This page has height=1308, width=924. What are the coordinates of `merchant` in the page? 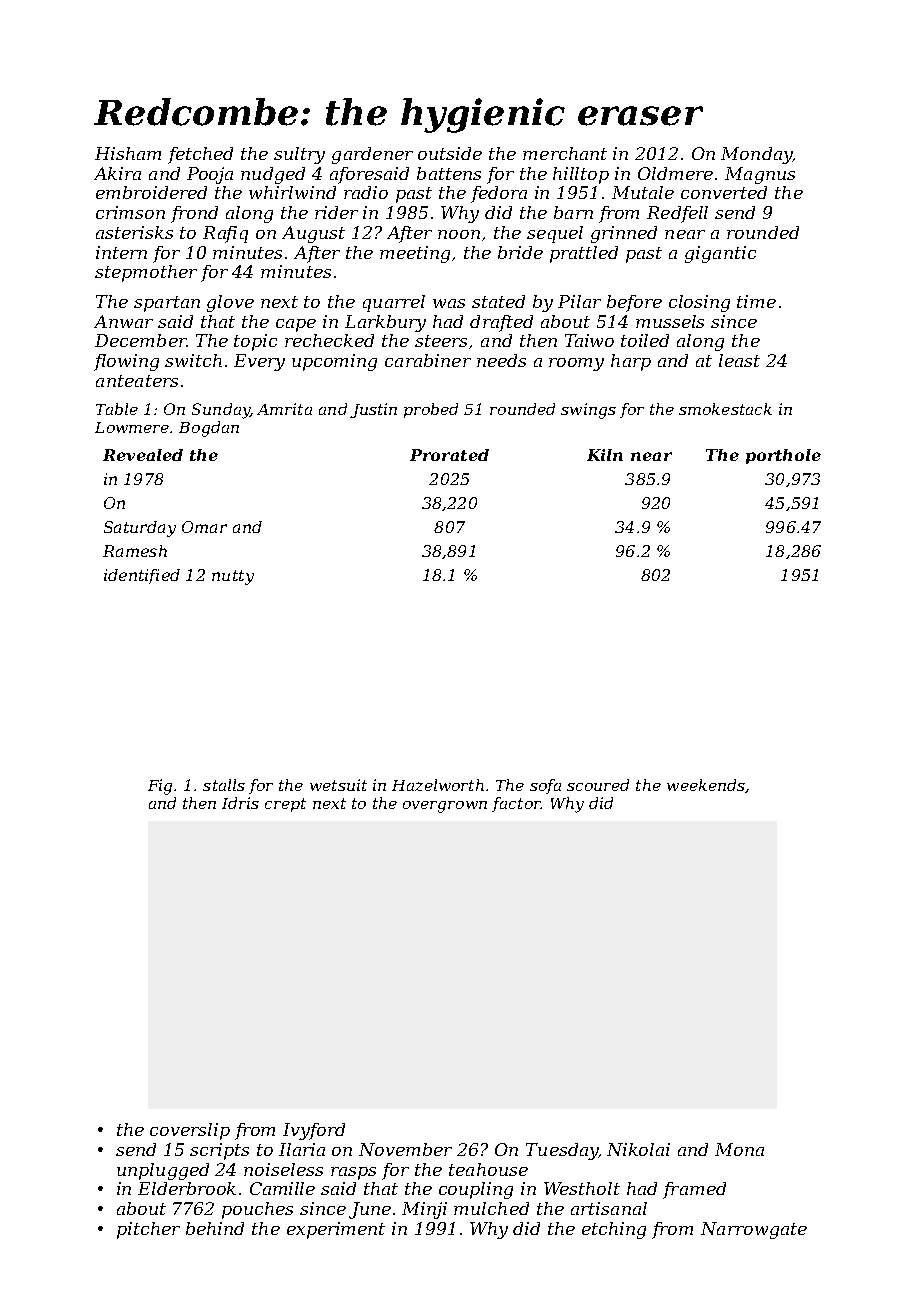 It's located at (565, 153).
